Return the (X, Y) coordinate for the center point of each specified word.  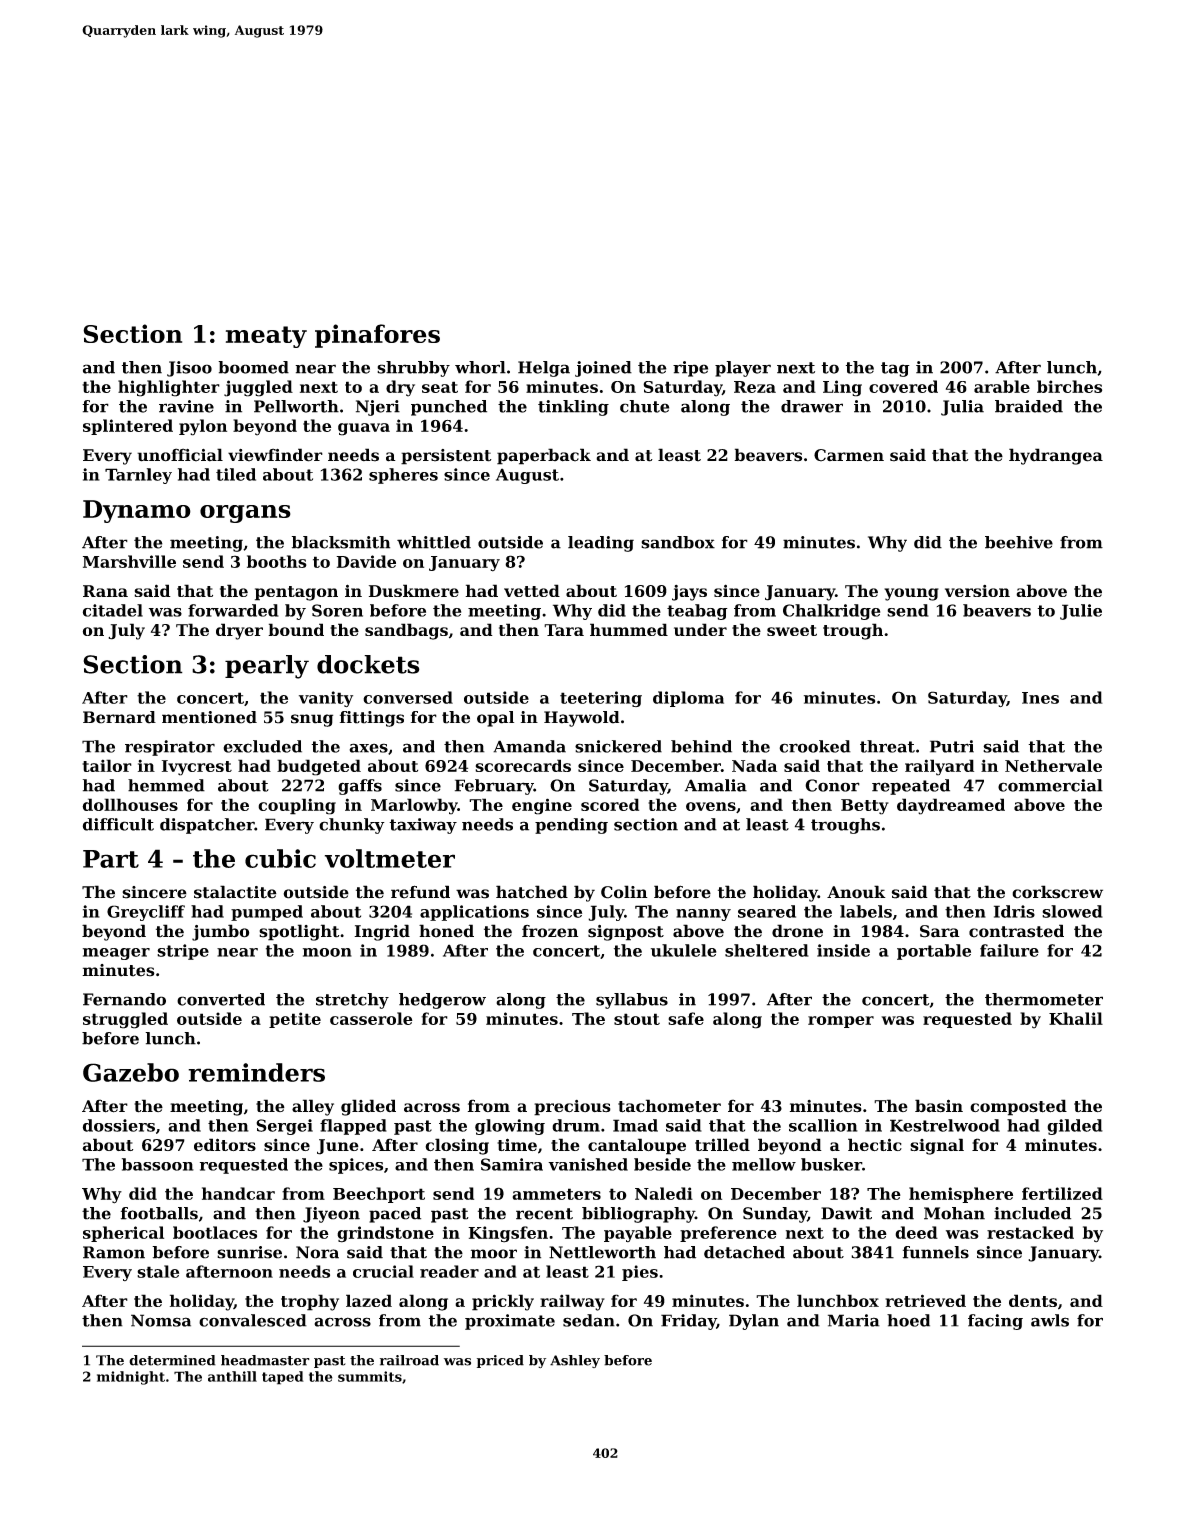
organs (245, 514)
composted (1018, 1107)
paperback (544, 456)
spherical (123, 1234)
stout (637, 1019)
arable (1002, 386)
